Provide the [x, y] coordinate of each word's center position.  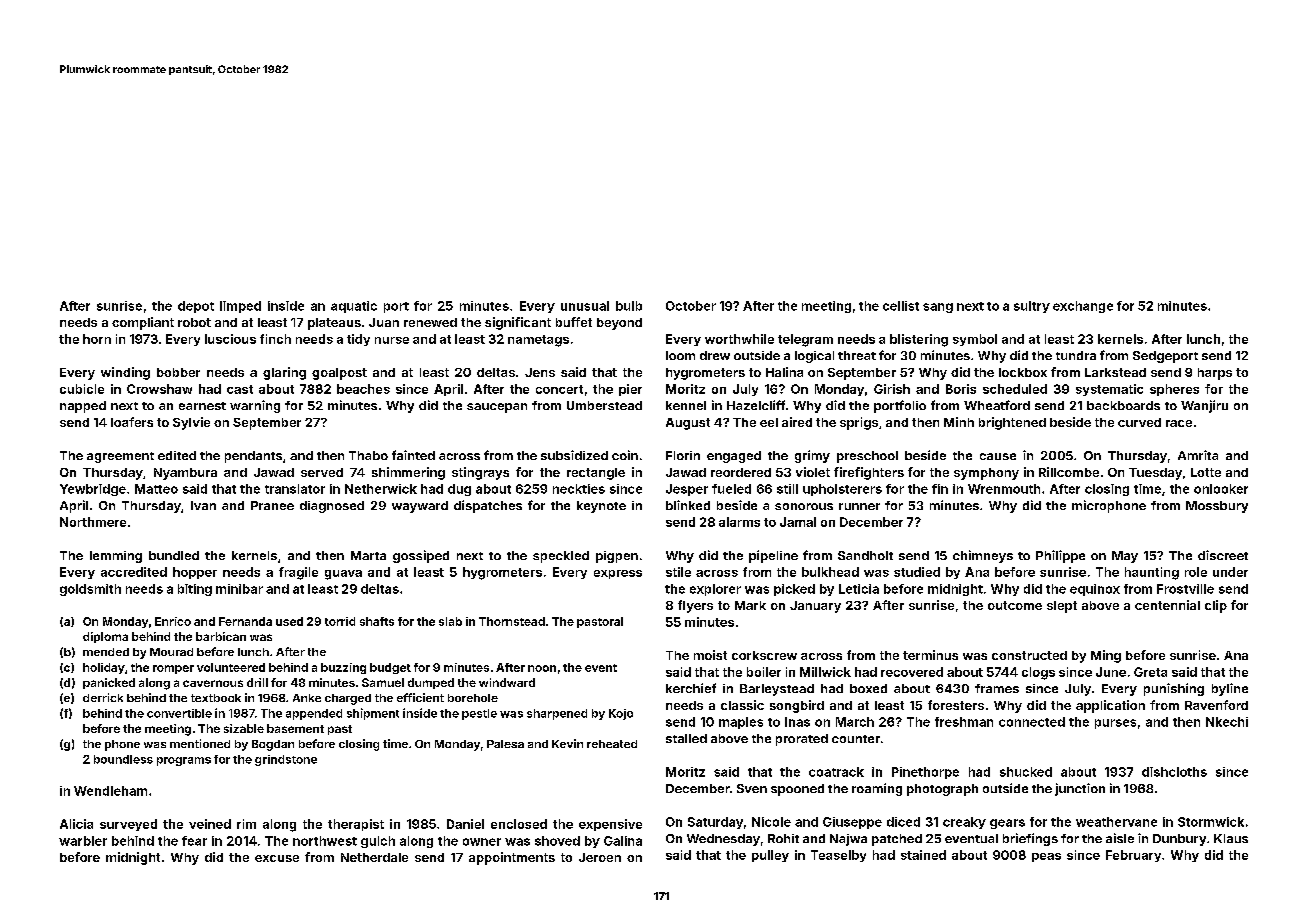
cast [240, 389]
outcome [1015, 605]
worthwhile [739, 339]
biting [195, 590]
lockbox [1023, 372]
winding [125, 373]
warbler [83, 841]
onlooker [1221, 489]
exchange [1083, 307]
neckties [579, 489]
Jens [540, 372]
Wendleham [110, 791]
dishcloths [1174, 772]
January [815, 607]
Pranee [272, 505]
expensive [610, 825]
